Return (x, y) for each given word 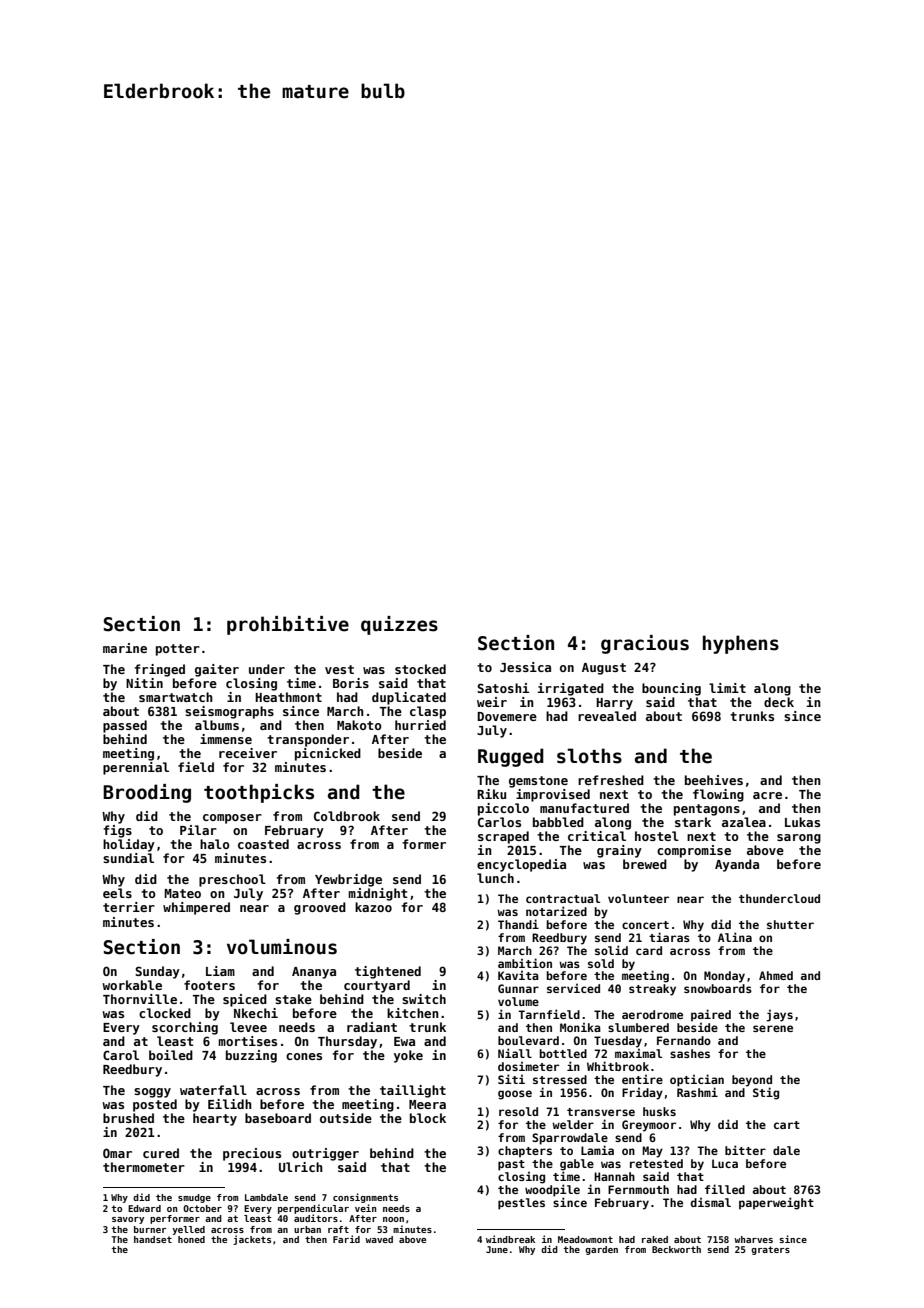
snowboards (718, 988)
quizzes (399, 625)
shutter (790, 924)
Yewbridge (348, 880)
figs (117, 831)
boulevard (528, 1040)
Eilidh (230, 1104)
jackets (252, 1240)
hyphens (741, 644)
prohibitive (288, 625)
